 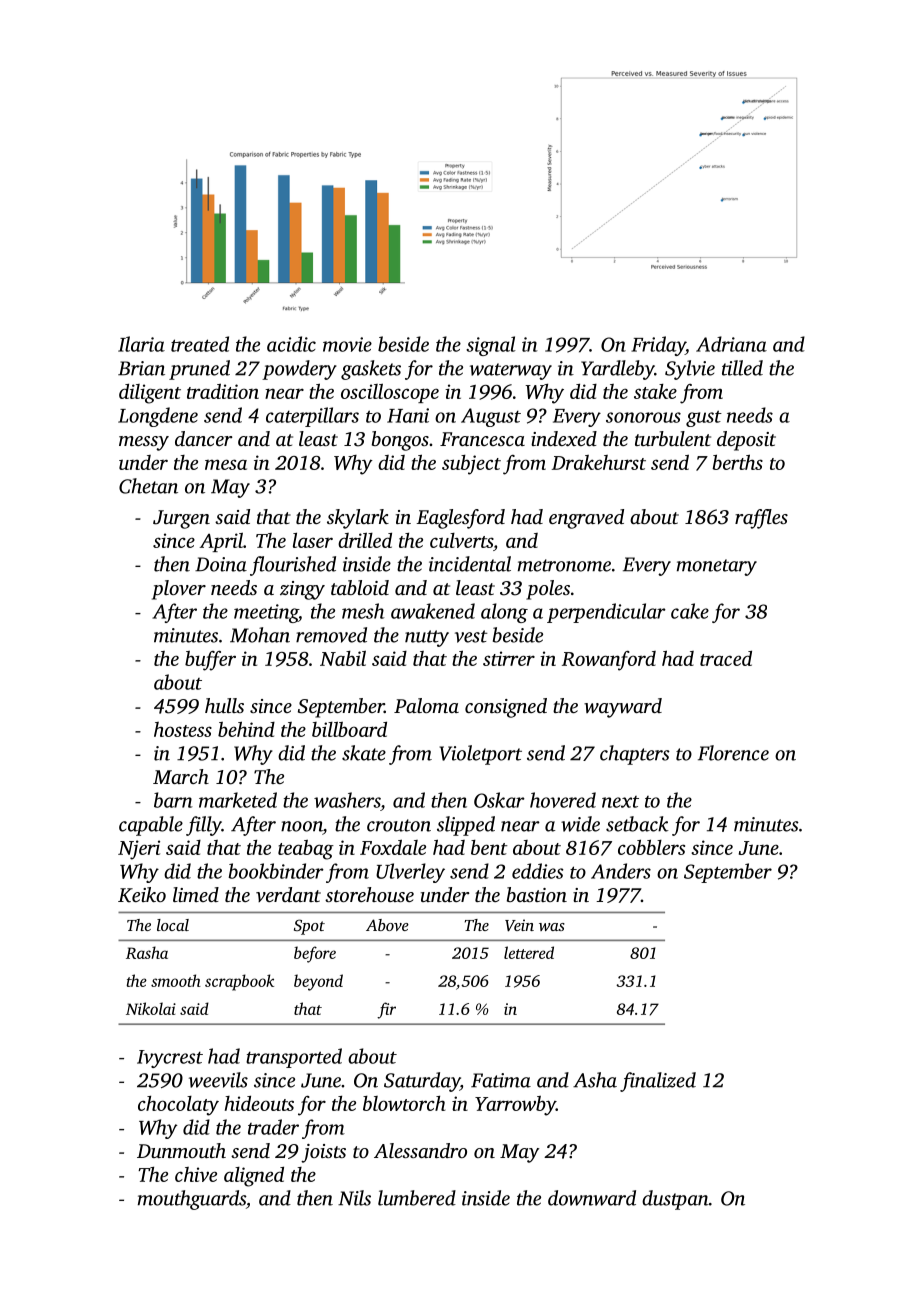 I want to click on flourished, so click(x=293, y=566).
